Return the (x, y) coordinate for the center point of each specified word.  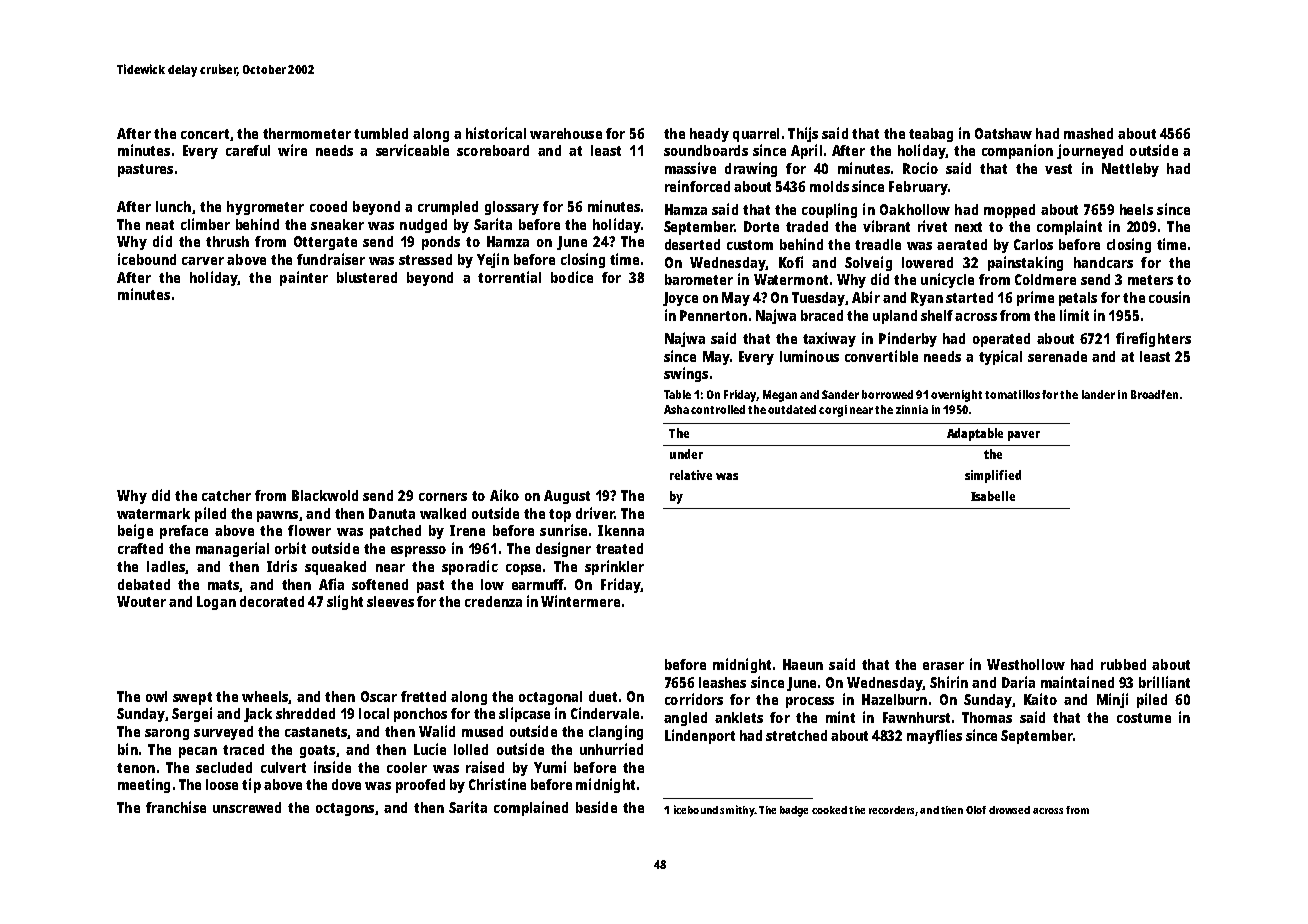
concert (205, 134)
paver (1024, 436)
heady (709, 135)
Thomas (987, 717)
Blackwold (325, 495)
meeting (144, 785)
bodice (572, 277)
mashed (1088, 133)
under (686, 454)
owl (156, 696)
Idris (282, 566)
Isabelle (993, 496)
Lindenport (700, 736)
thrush (227, 241)
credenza (493, 601)
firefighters (1153, 339)
